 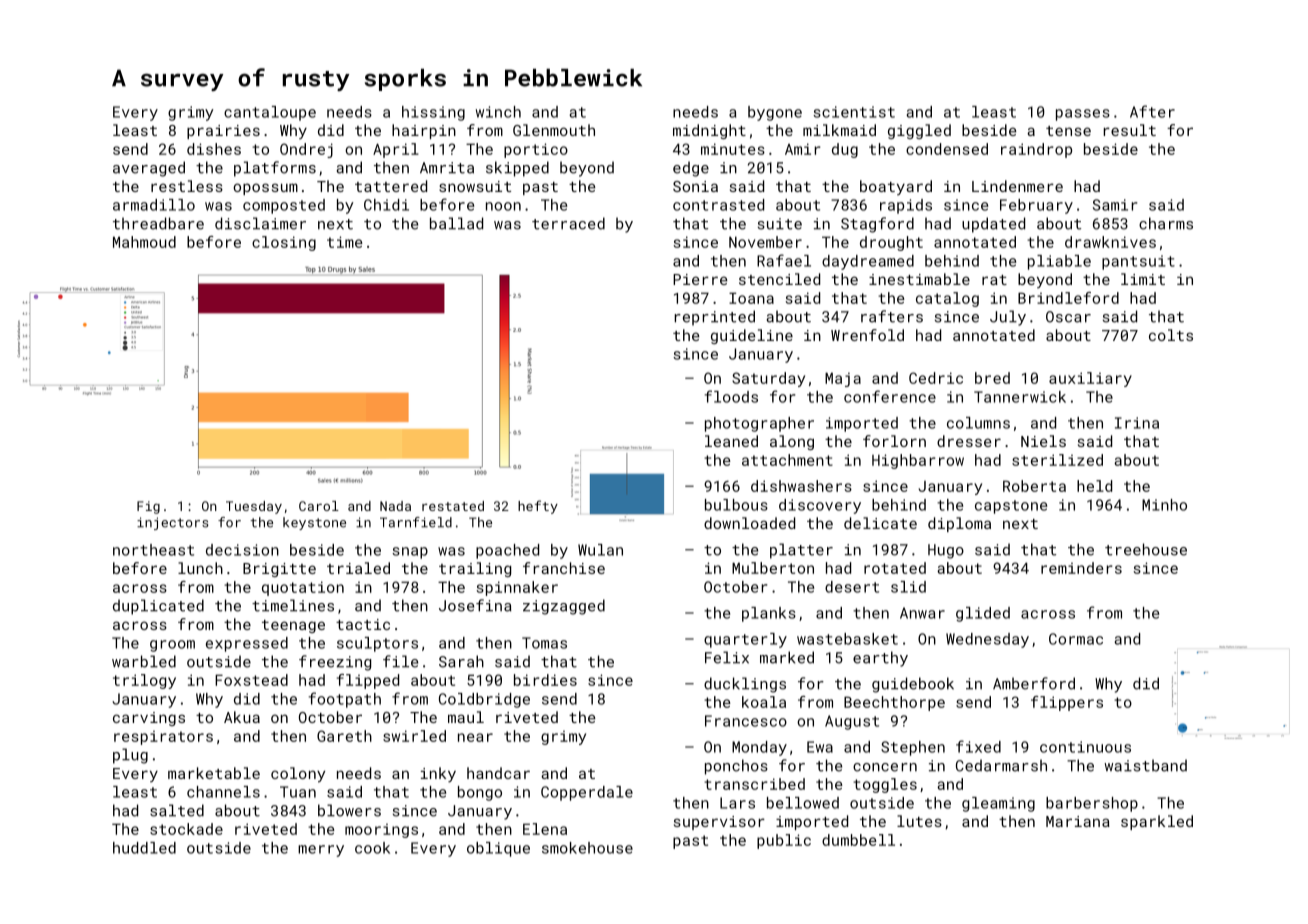 I want to click on noon, so click(x=503, y=206).
